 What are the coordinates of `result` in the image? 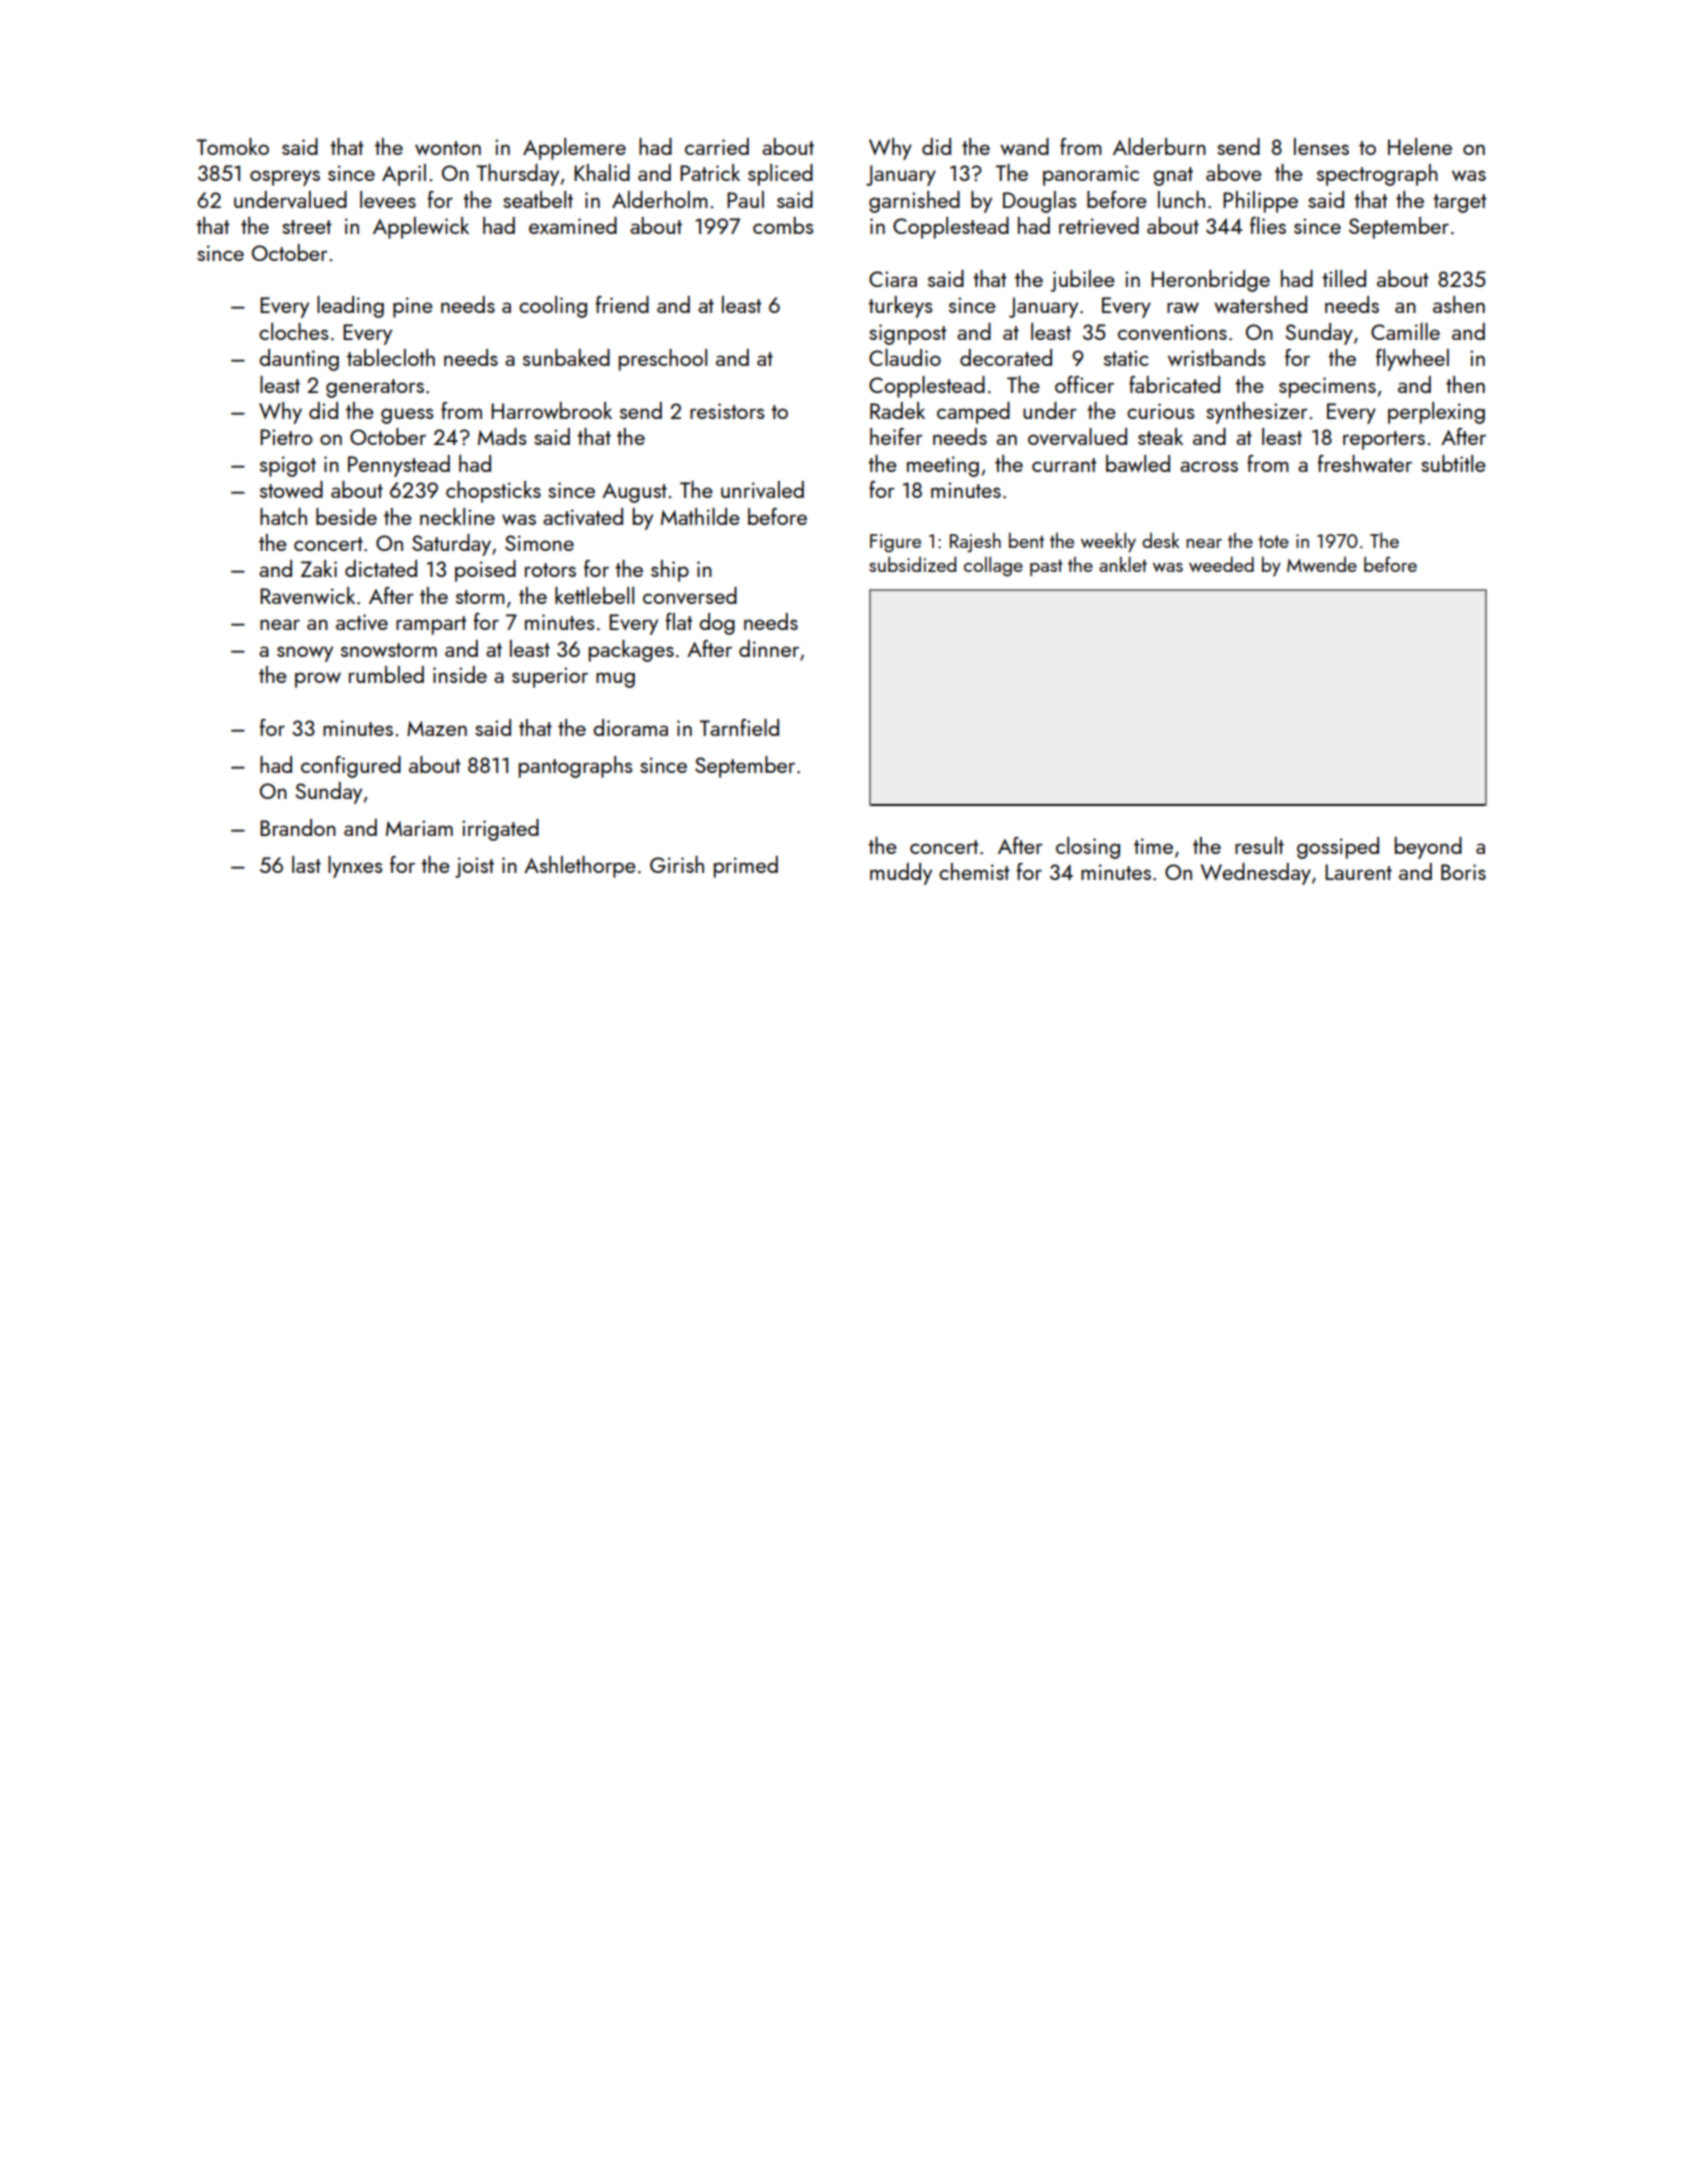 It's located at (1259, 845).
